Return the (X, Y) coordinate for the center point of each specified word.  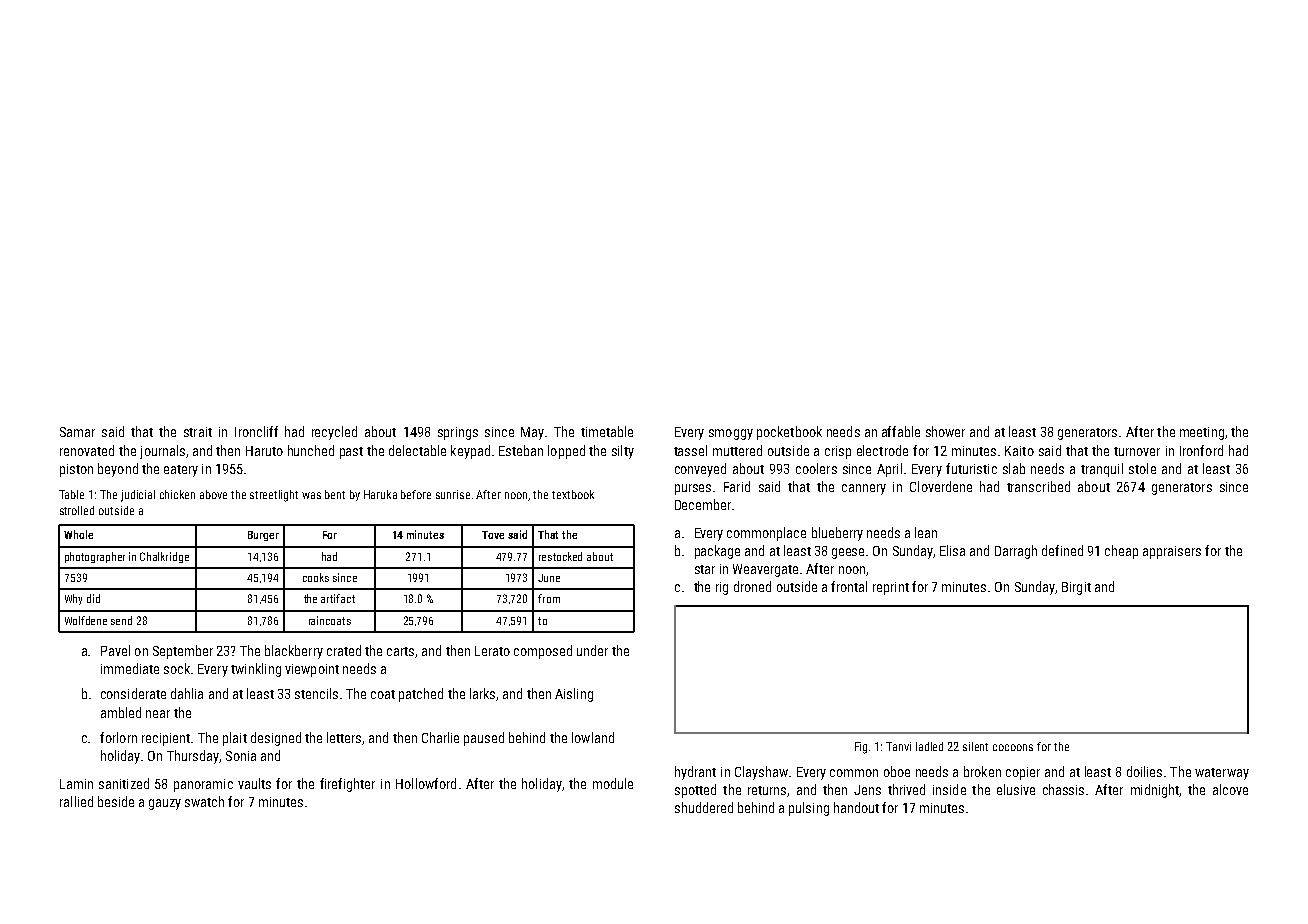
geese (848, 553)
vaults (254, 783)
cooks (316, 577)
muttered (737, 450)
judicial (138, 496)
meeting (1202, 433)
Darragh (1016, 552)
